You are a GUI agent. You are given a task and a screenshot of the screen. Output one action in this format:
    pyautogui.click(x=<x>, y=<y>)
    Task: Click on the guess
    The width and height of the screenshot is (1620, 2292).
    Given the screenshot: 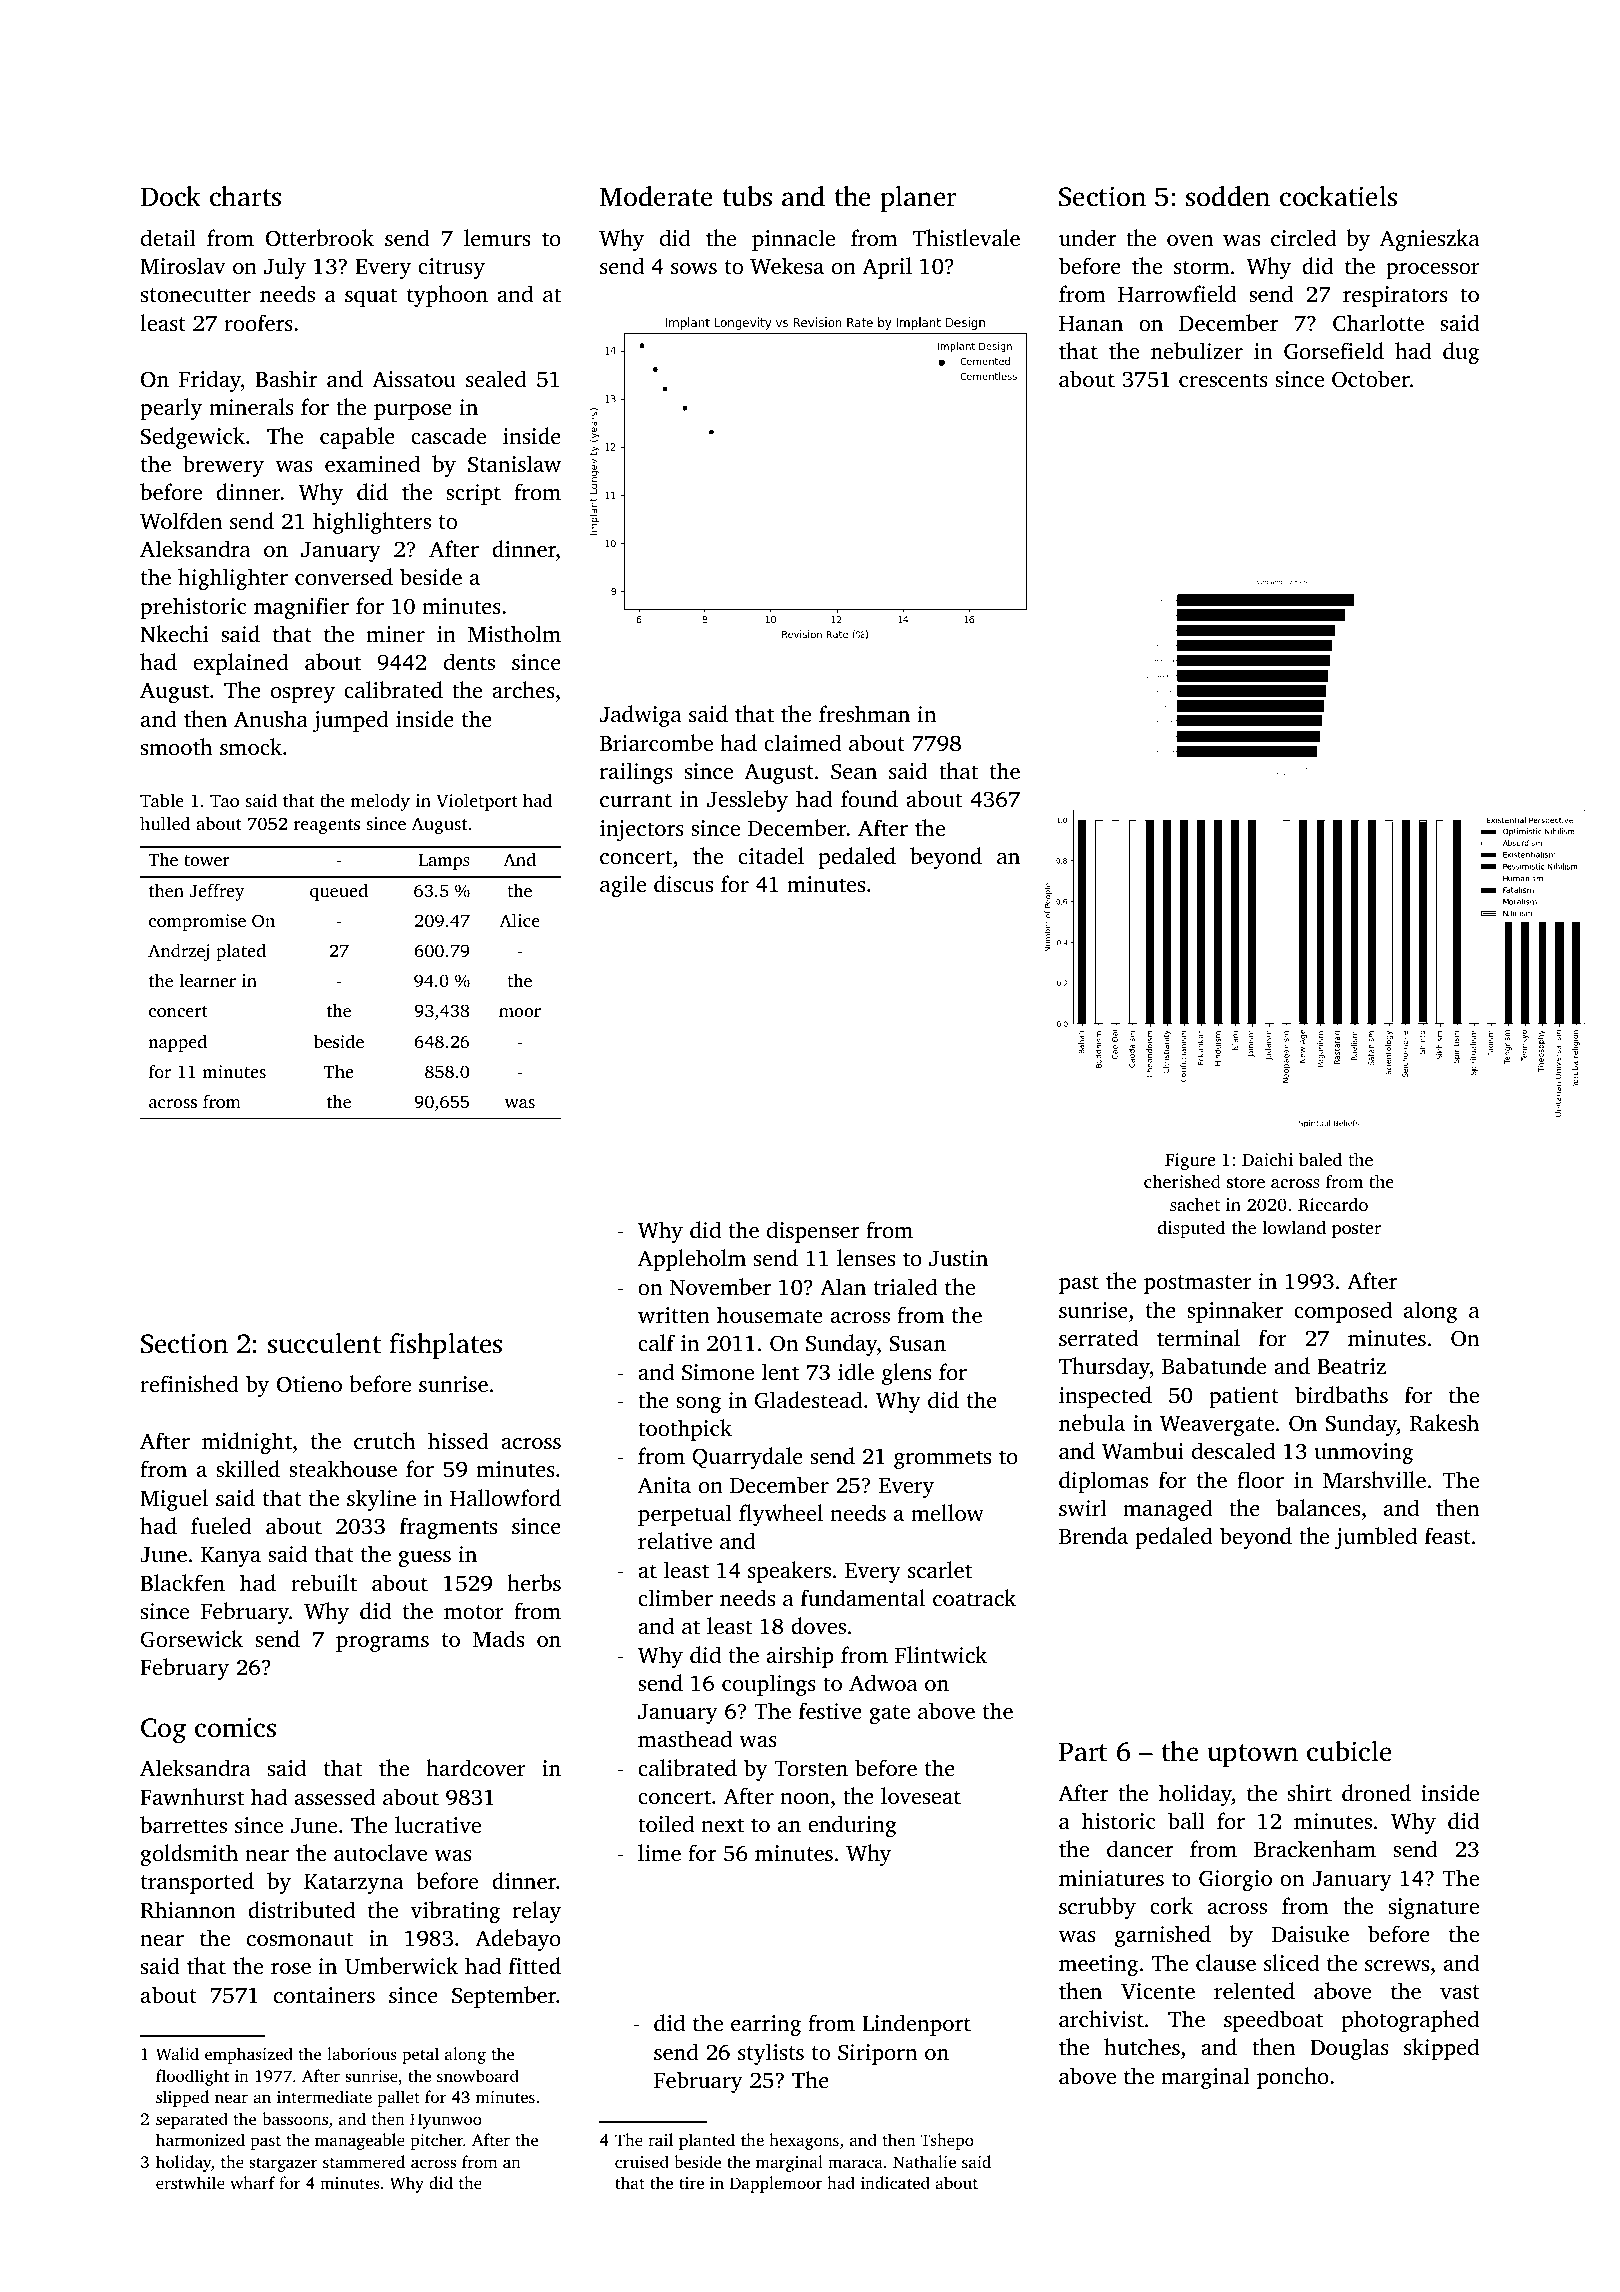 What is the action you would take?
    pyautogui.click(x=425, y=1559)
